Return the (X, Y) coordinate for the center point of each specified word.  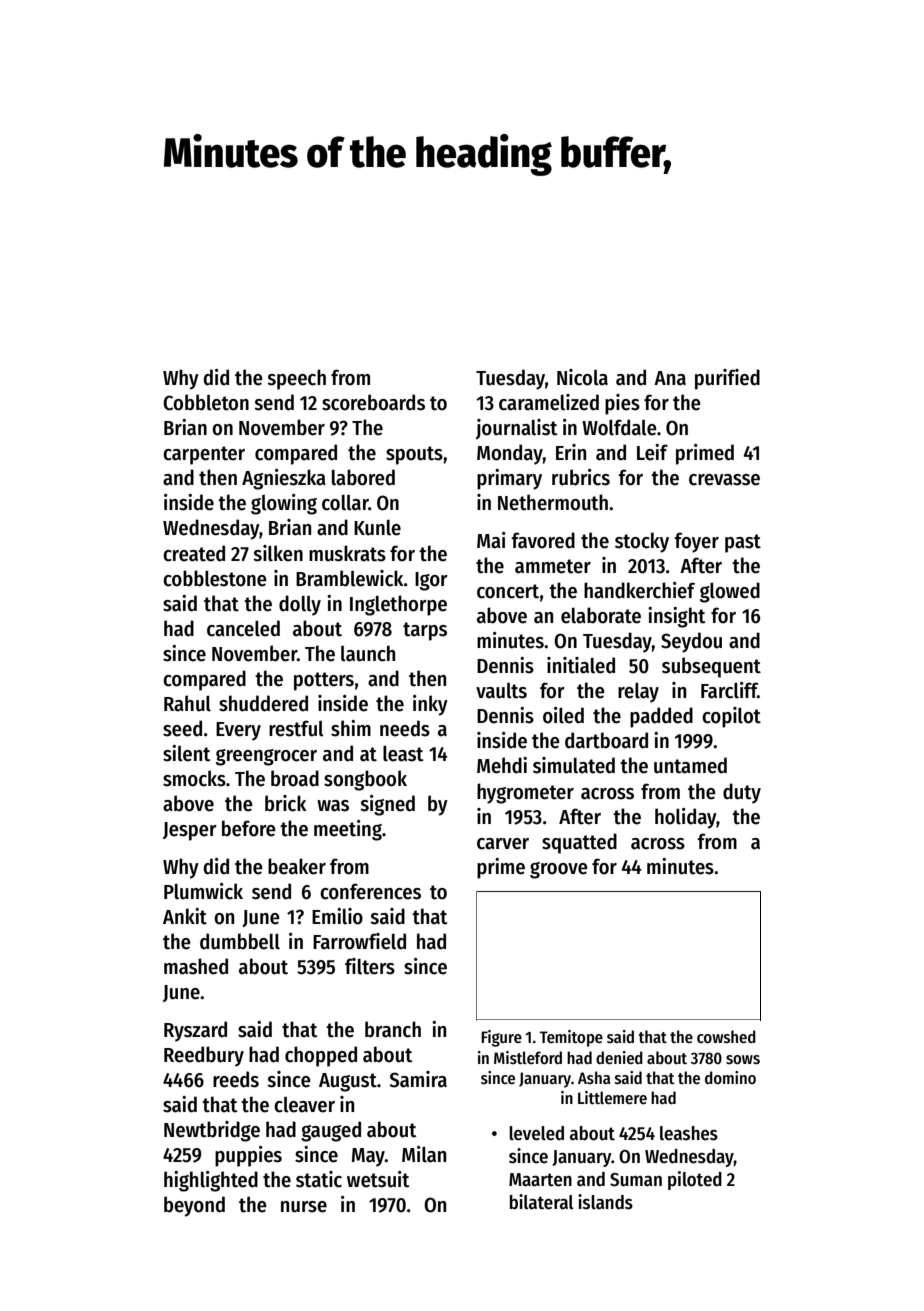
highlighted (211, 1181)
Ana (670, 378)
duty (742, 793)
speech (296, 379)
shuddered (263, 703)
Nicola (582, 377)
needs (405, 728)
